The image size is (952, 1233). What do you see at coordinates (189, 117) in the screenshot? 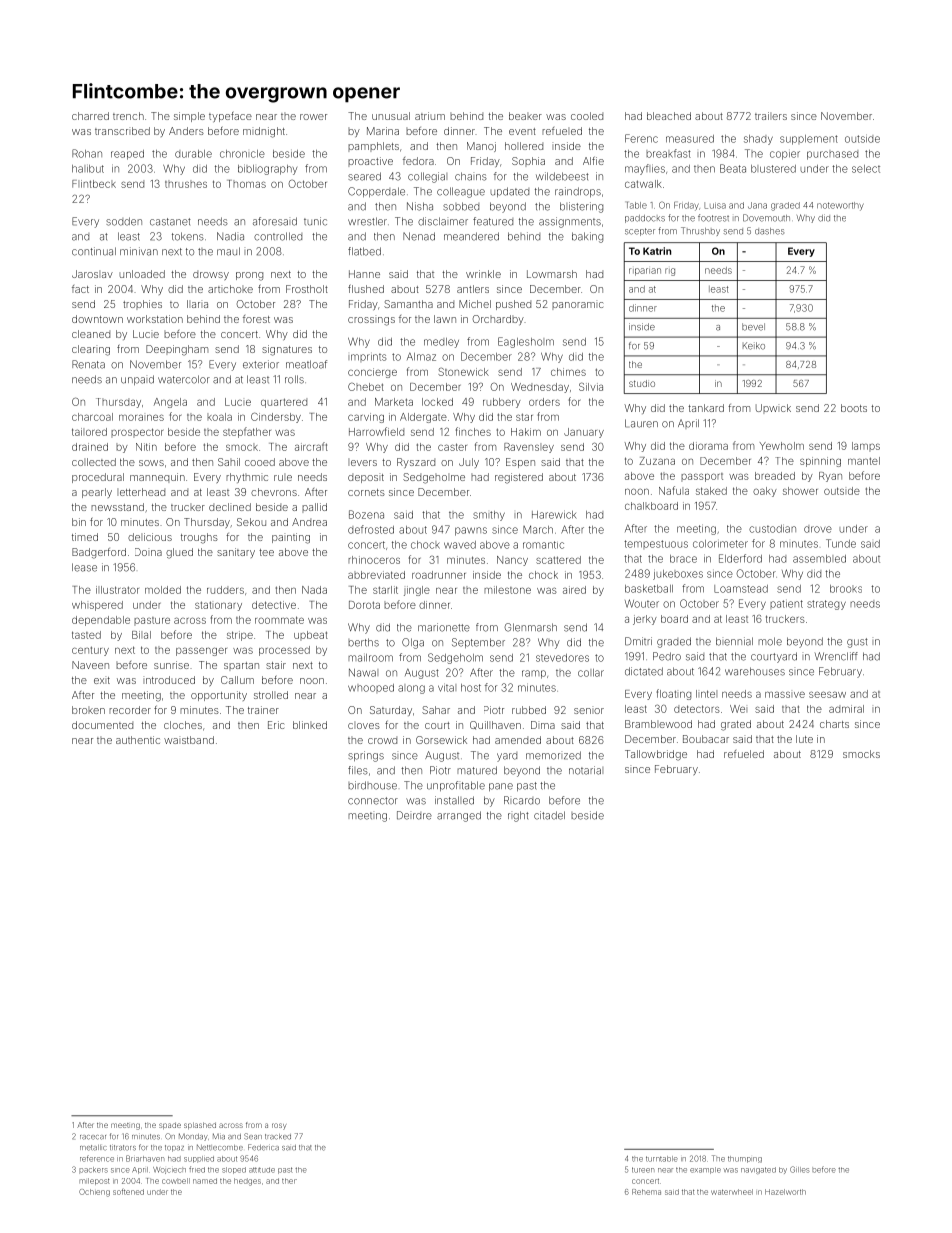
I see `simple` at bounding box center [189, 117].
